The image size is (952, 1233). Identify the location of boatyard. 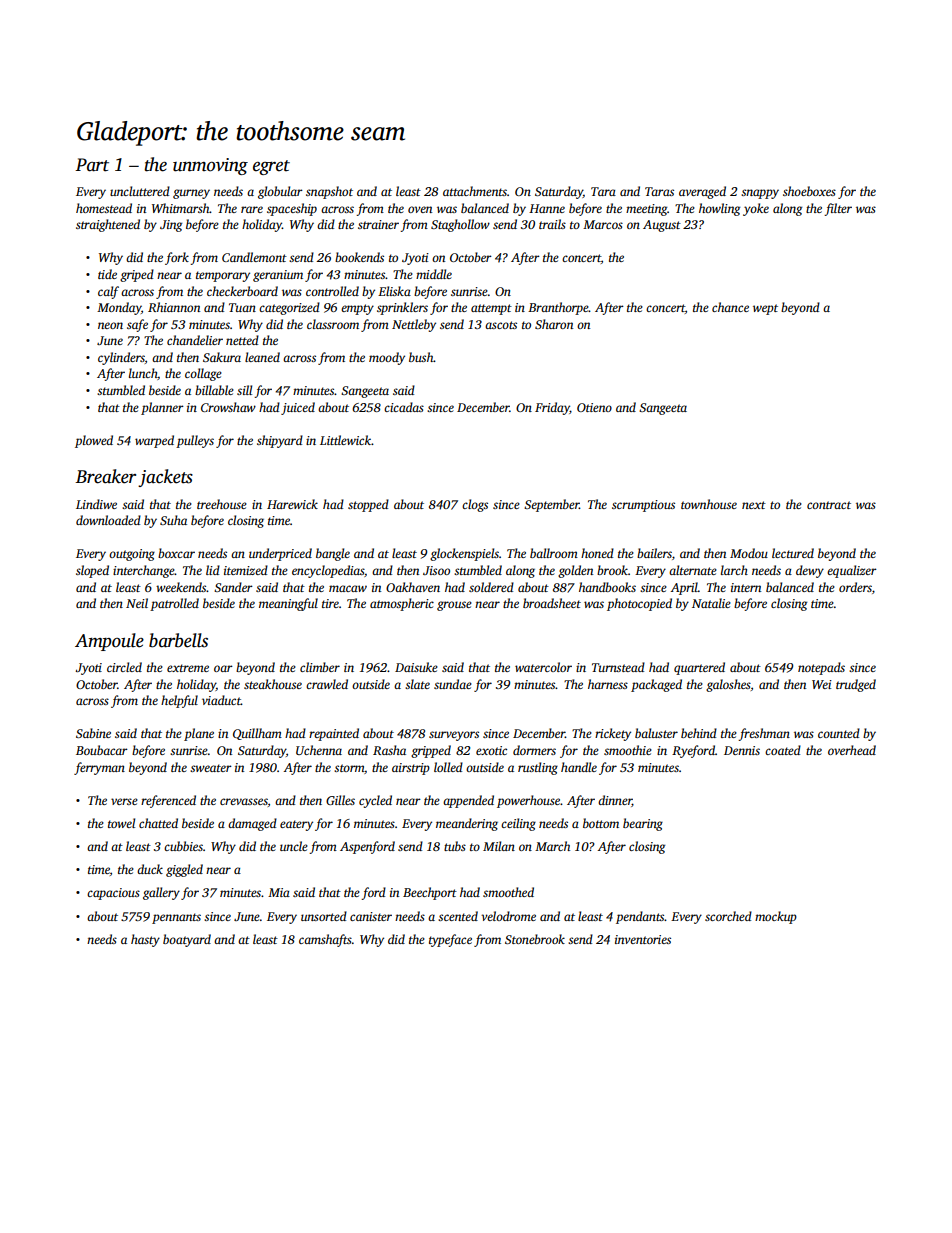
(187, 940).
